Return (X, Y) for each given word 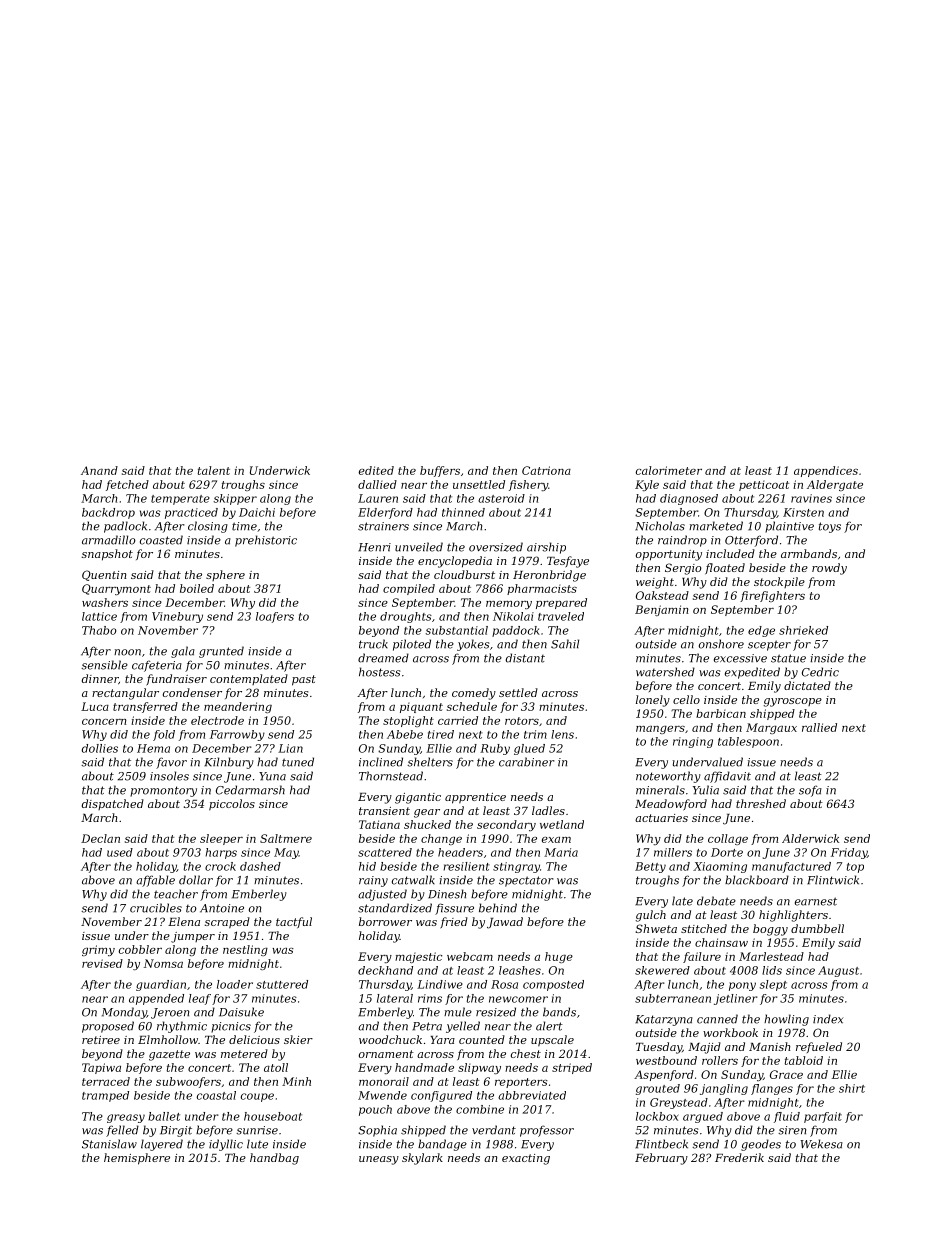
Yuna (272, 776)
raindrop (682, 541)
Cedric (820, 672)
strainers (383, 526)
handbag (274, 1159)
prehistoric (266, 541)
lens (562, 734)
